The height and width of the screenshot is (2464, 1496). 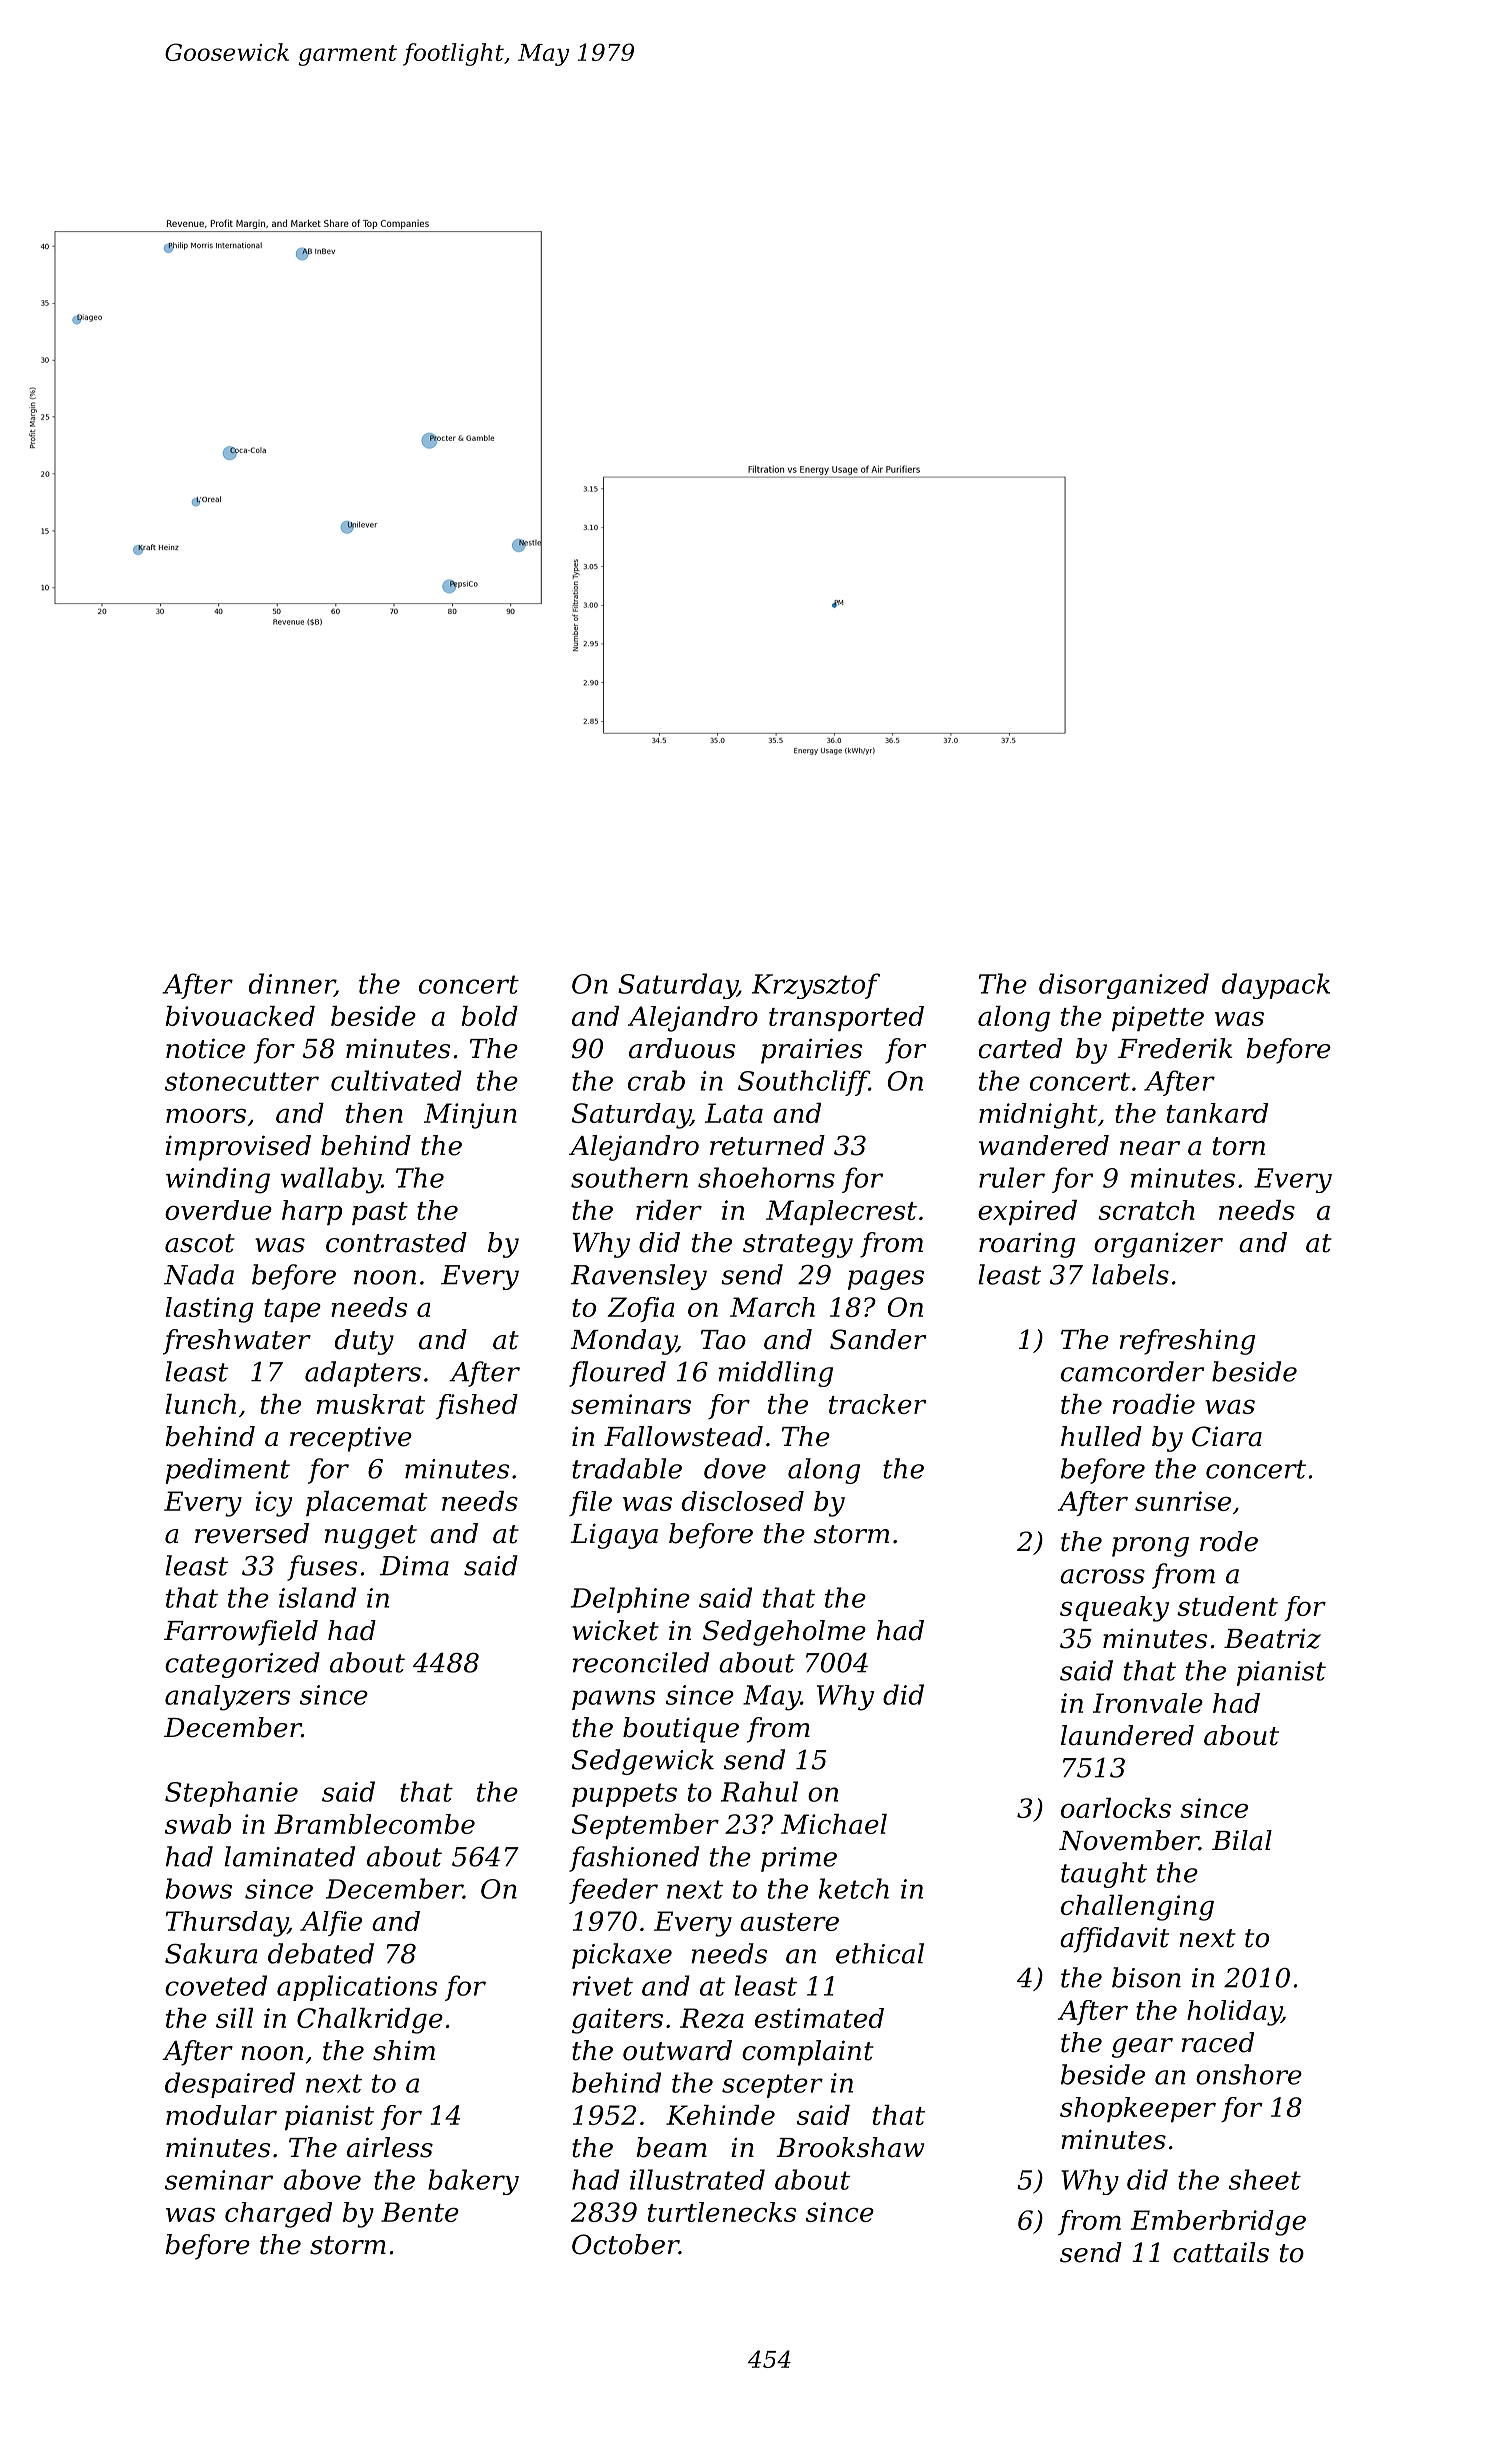 I want to click on daypack, so click(x=1276, y=986).
